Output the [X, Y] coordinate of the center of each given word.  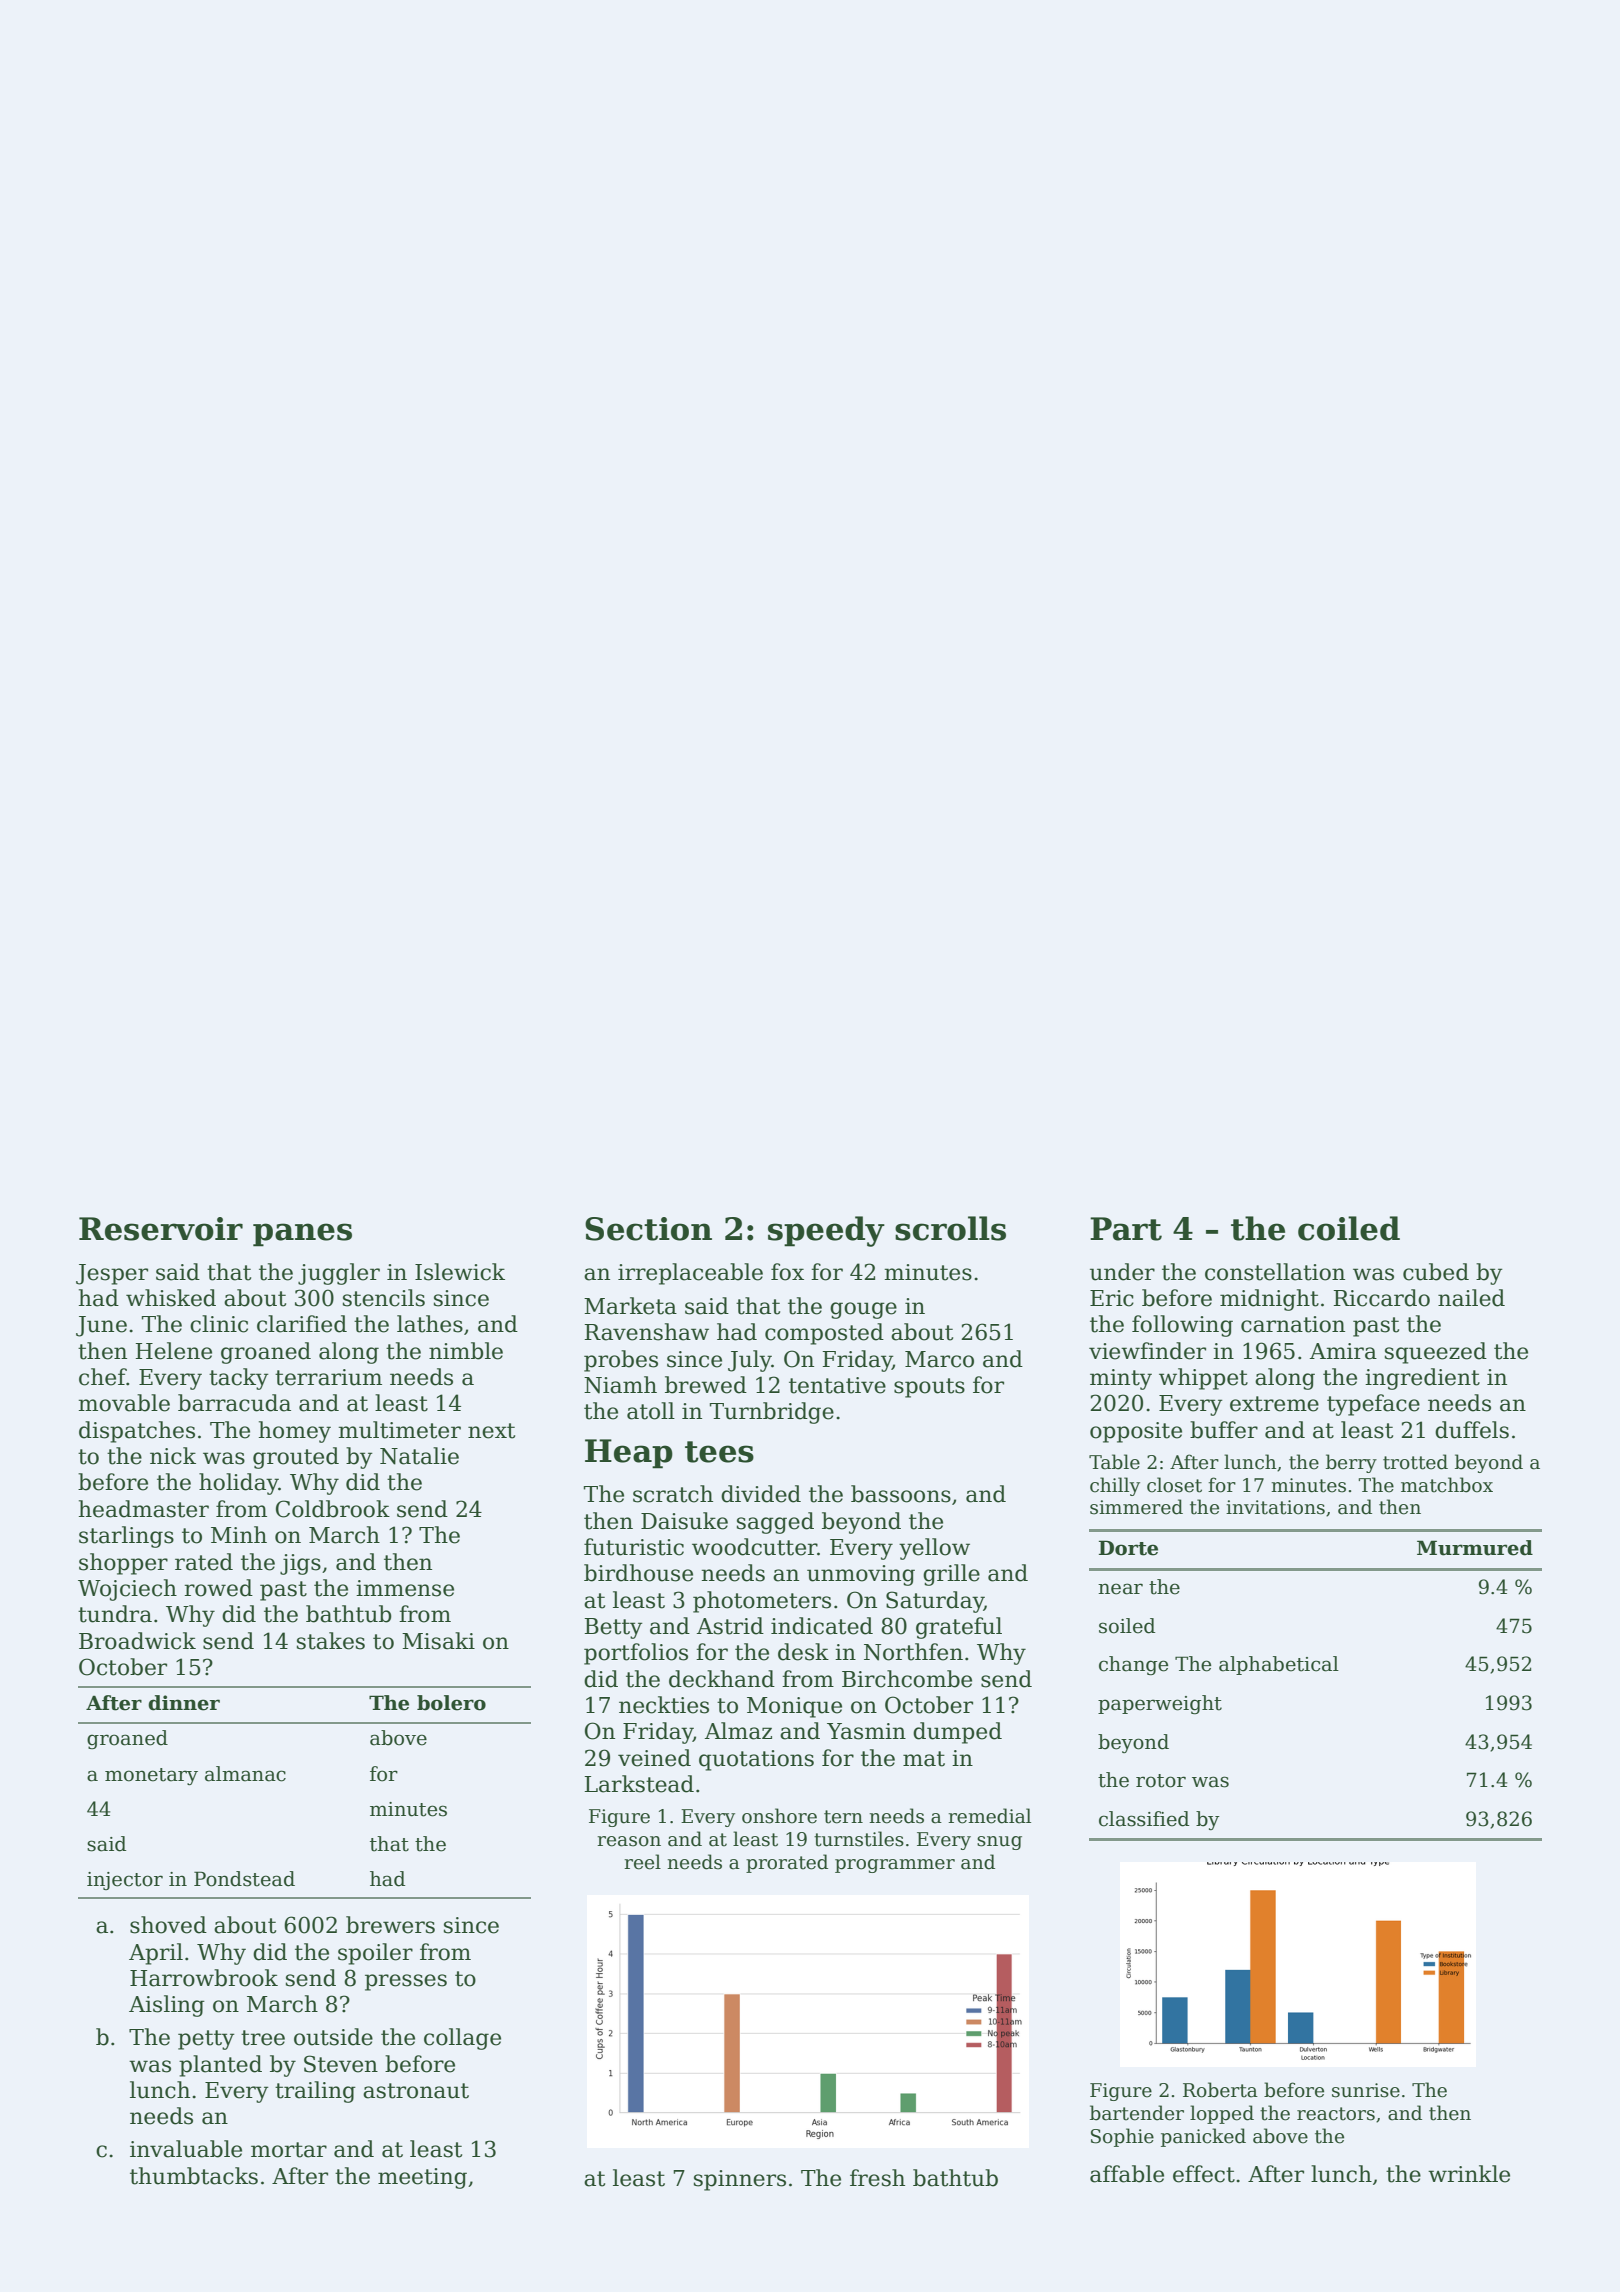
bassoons [901, 1494]
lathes [430, 1324]
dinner [184, 1703]
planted [220, 2066]
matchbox [1447, 1485]
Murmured [1475, 1548]
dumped [957, 1733]
